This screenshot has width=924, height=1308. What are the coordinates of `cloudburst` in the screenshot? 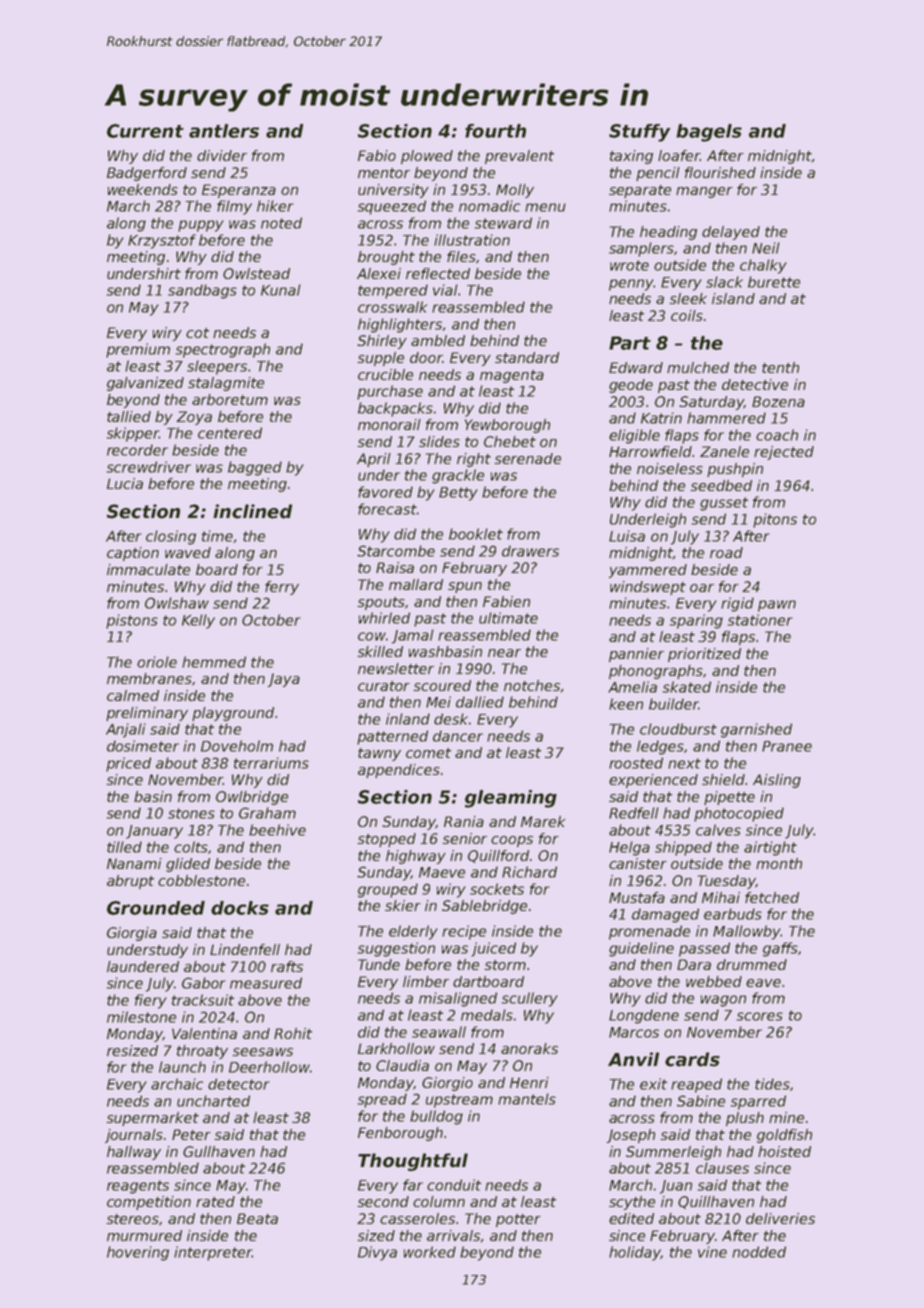 It's located at (678, 729).
